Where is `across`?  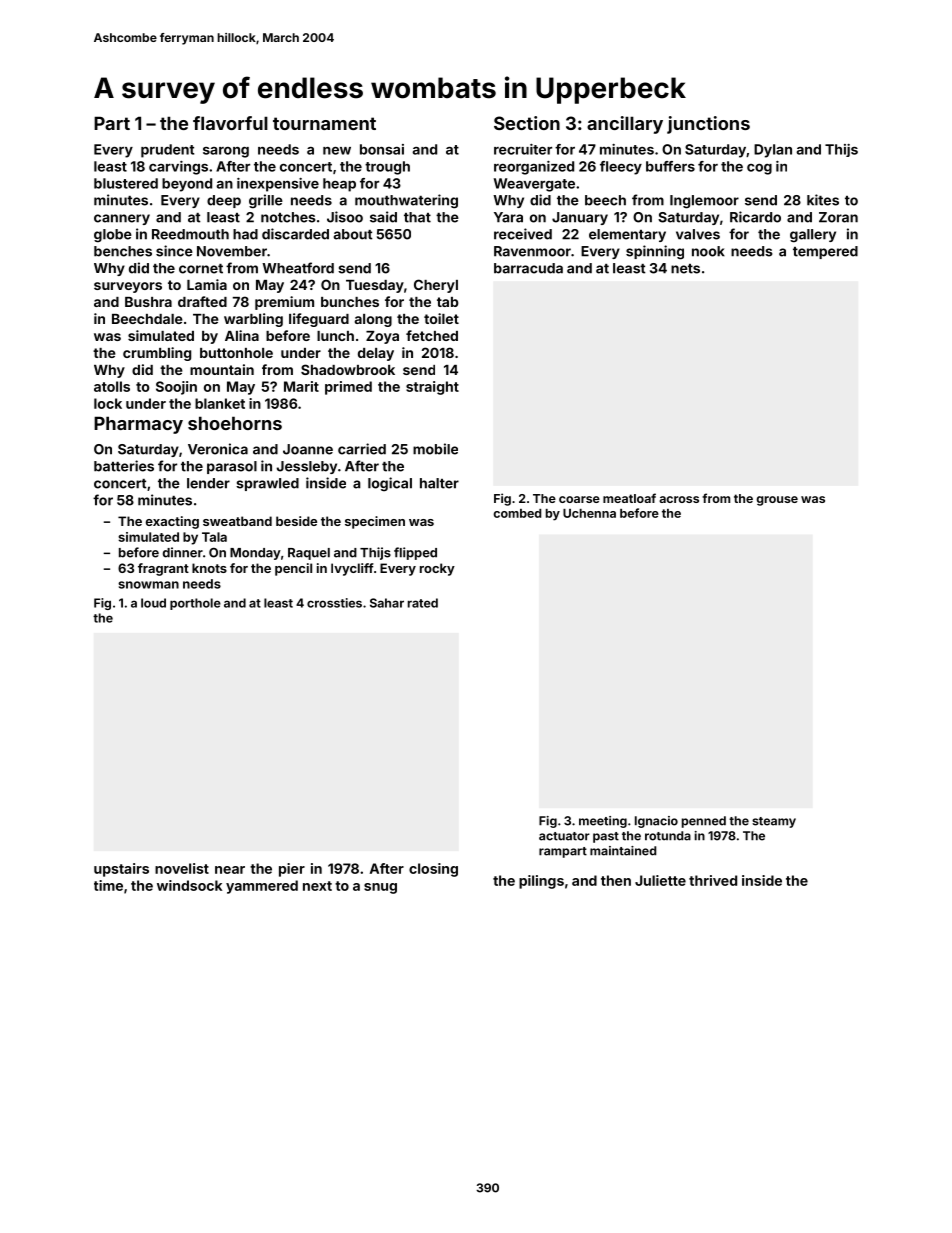 across is located at coordinates (679, 499).
